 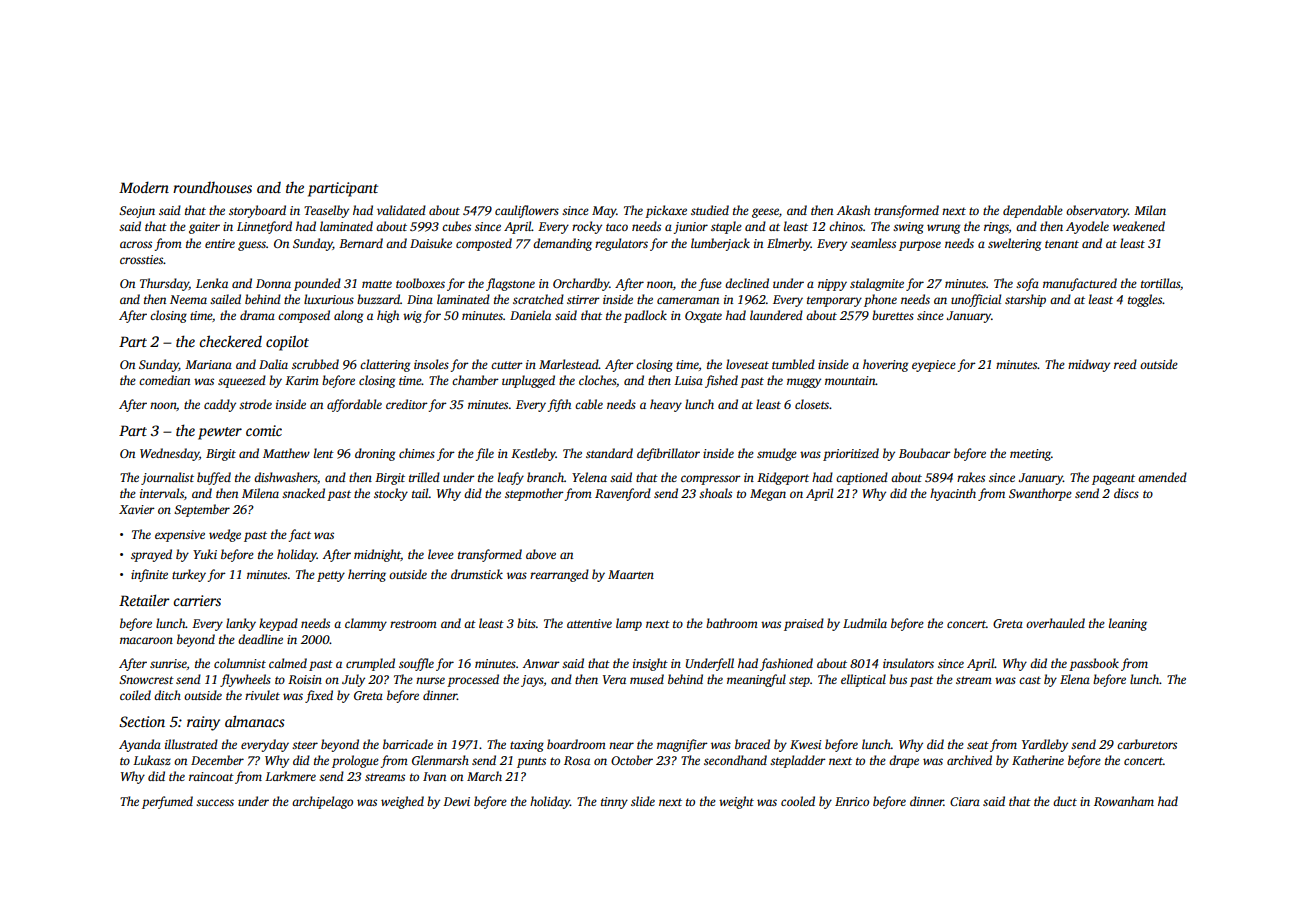 What do you see at coordinates (215, 802) in the image?
I see `success` at bounding box center [215, 802].
